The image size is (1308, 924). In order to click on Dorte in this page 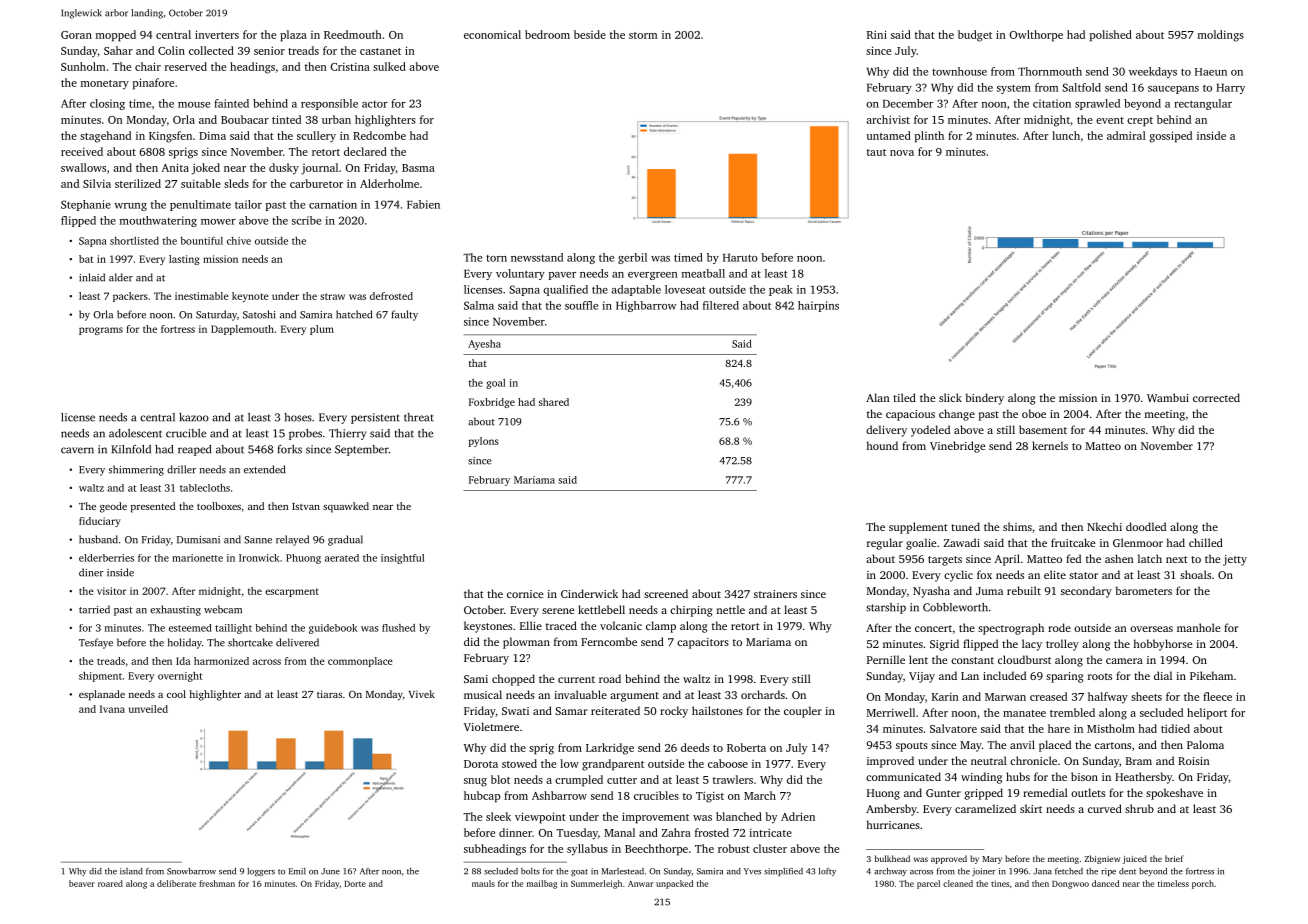, I will do `click(355, 884)`.
